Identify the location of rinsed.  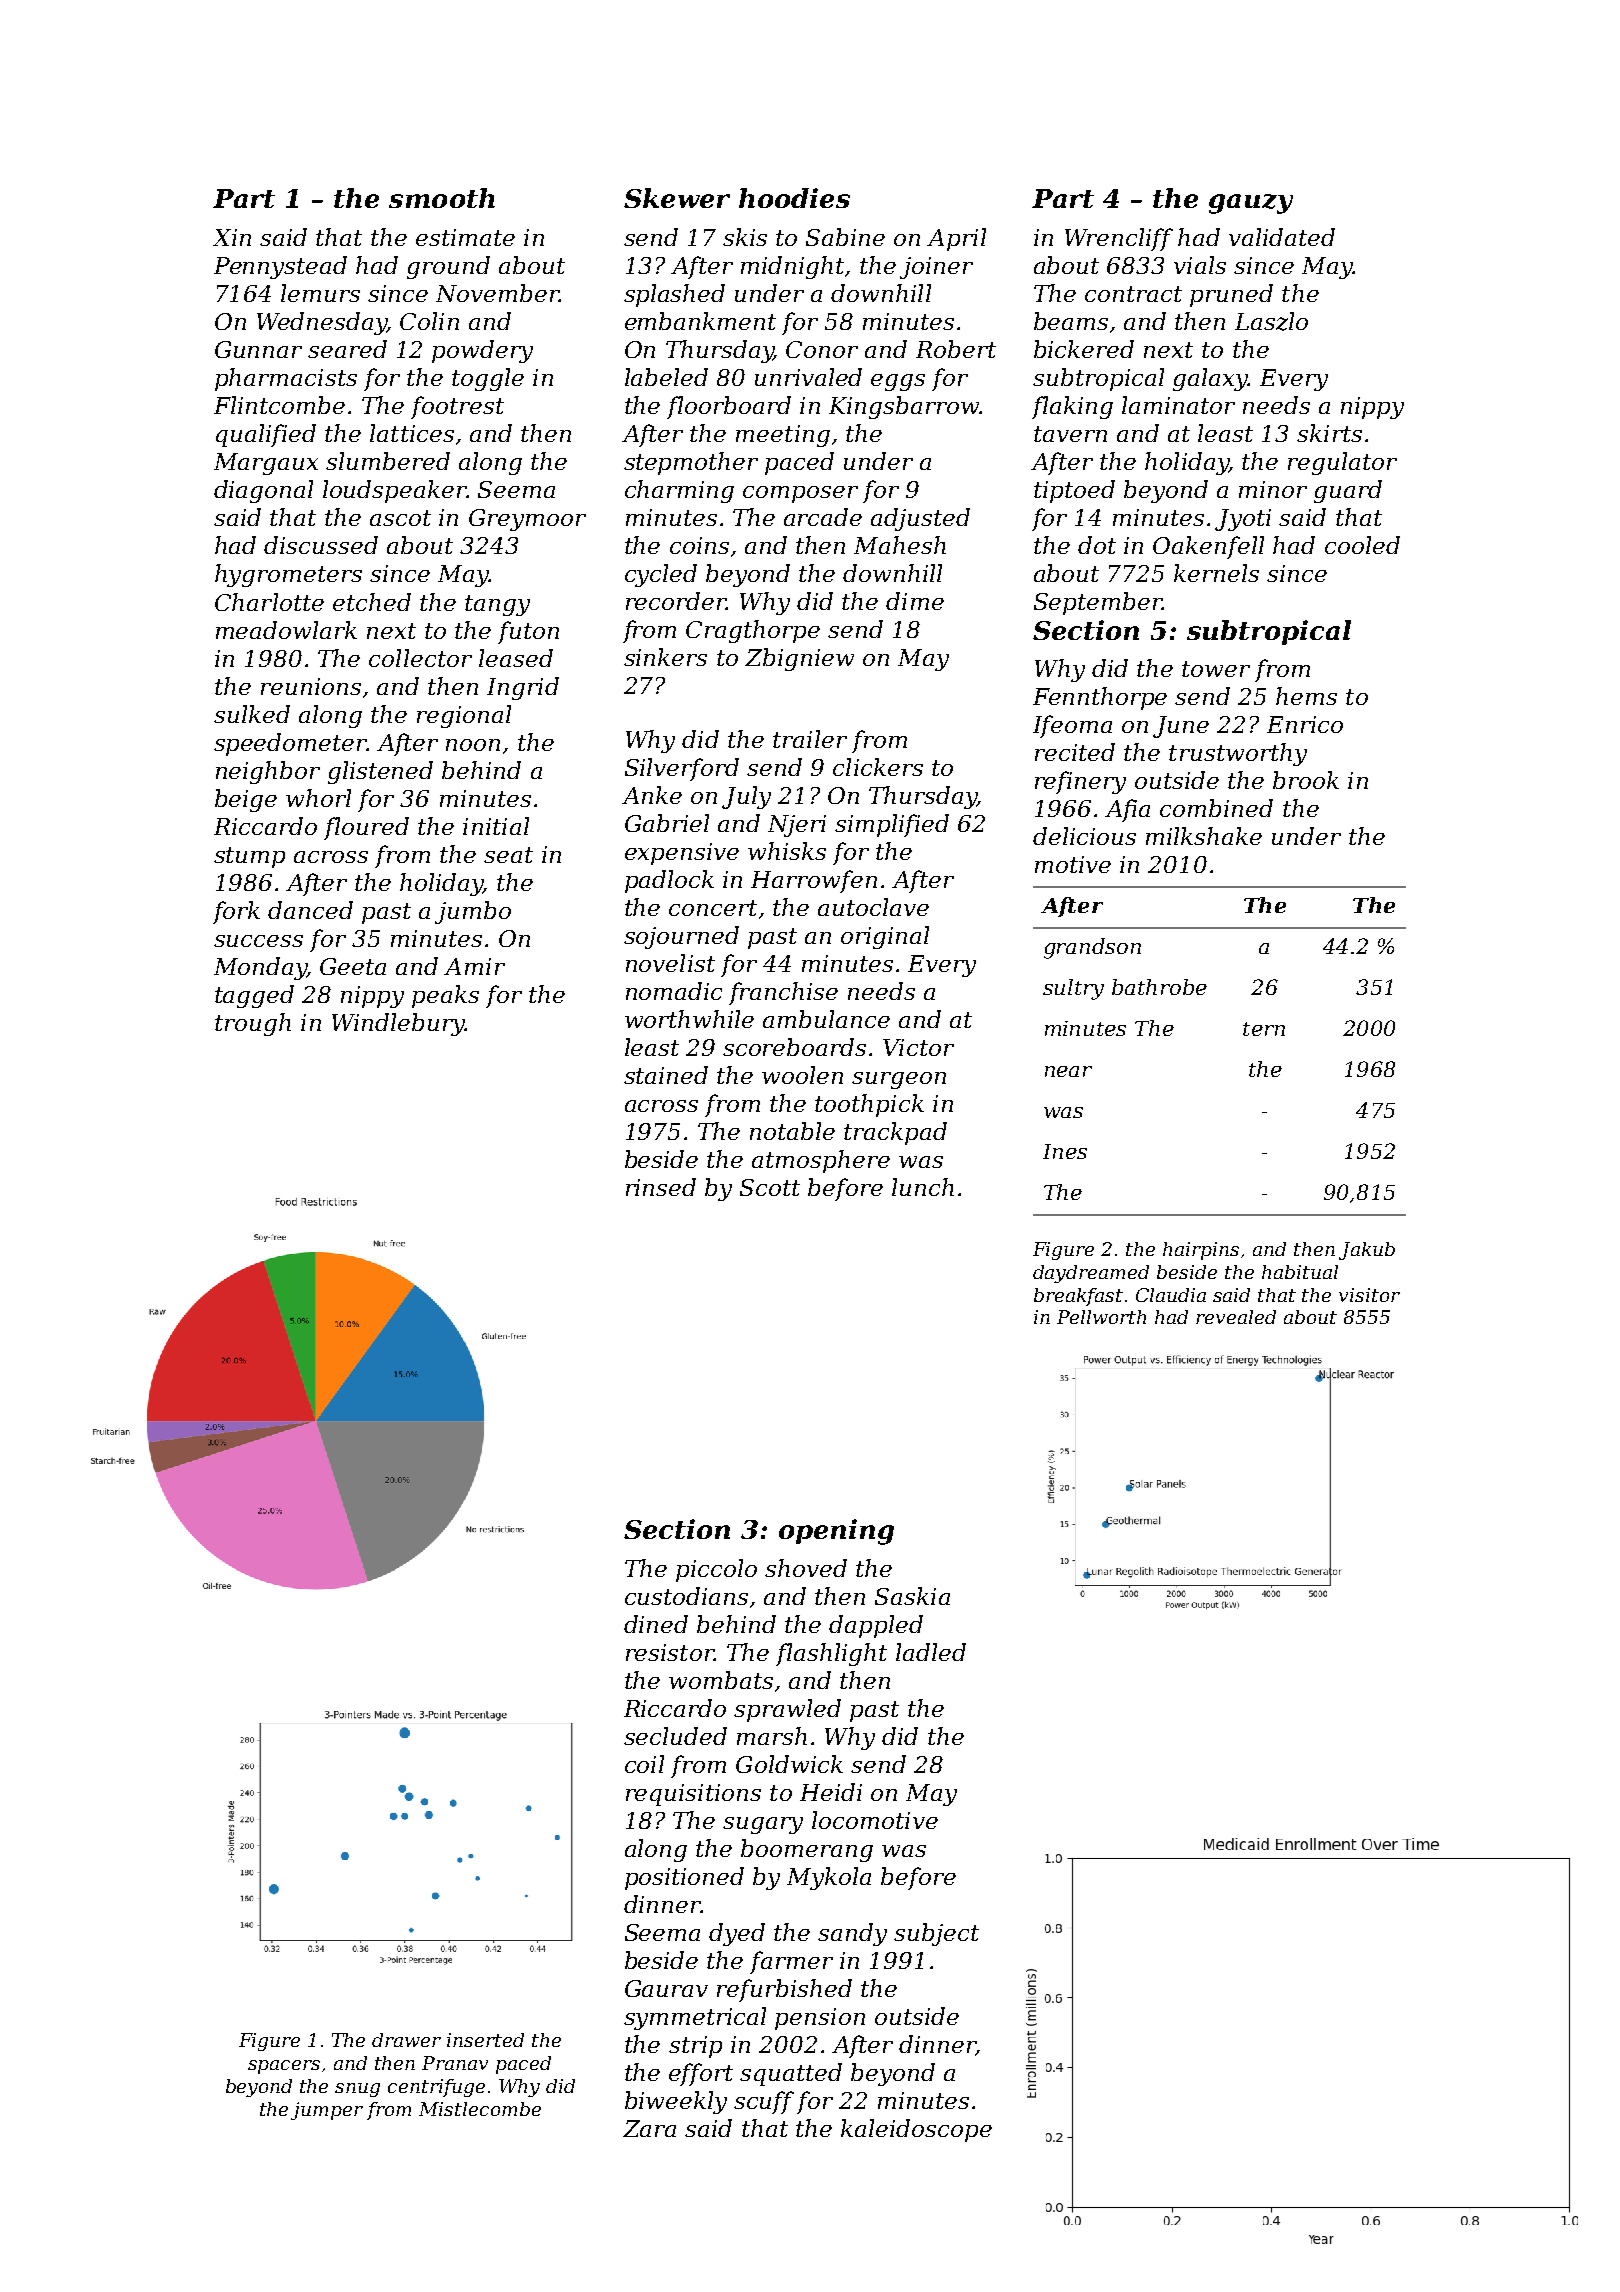
(661, 1187).
